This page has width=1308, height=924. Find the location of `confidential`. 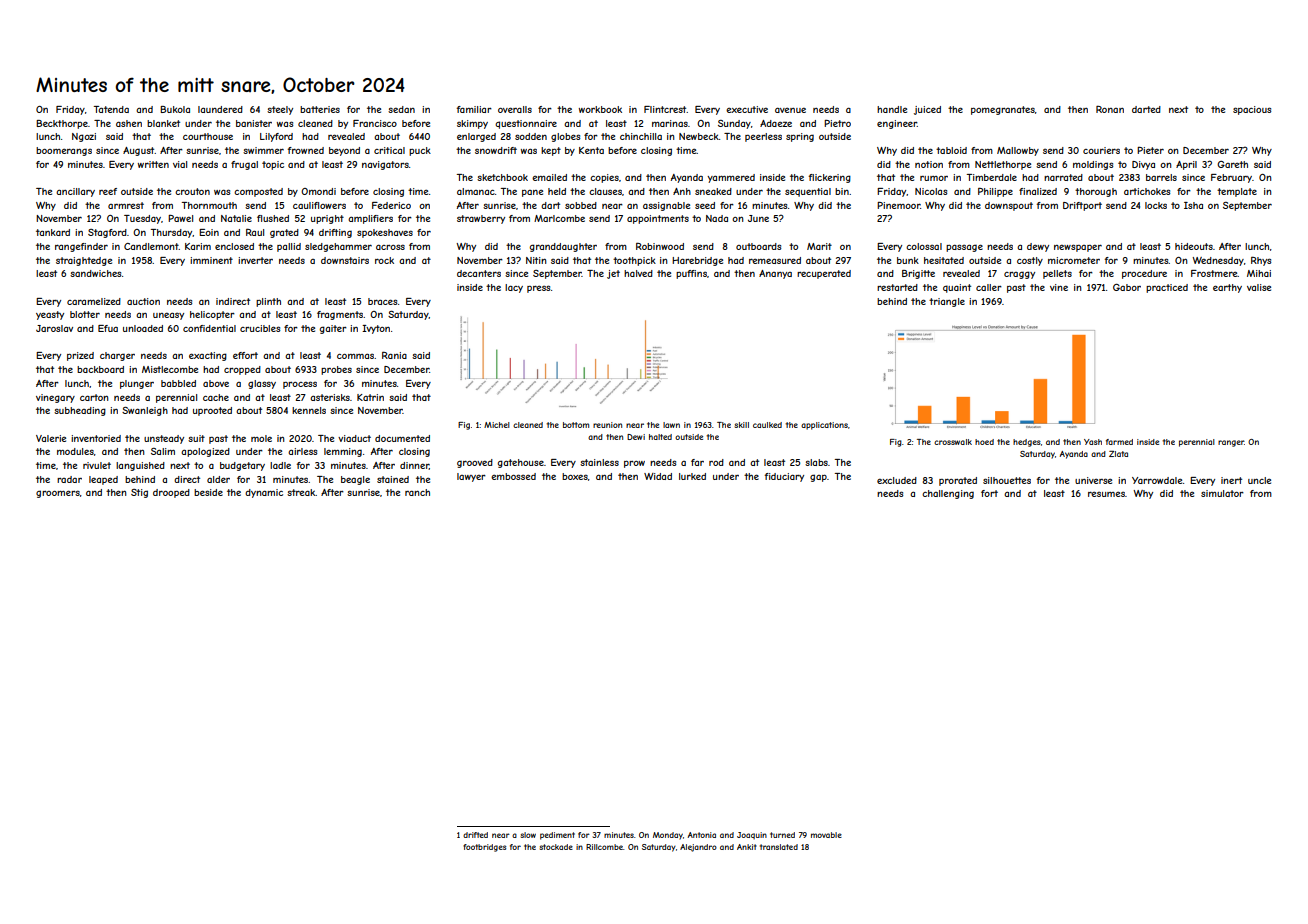

confidential is located at coordinates (209, 328).
